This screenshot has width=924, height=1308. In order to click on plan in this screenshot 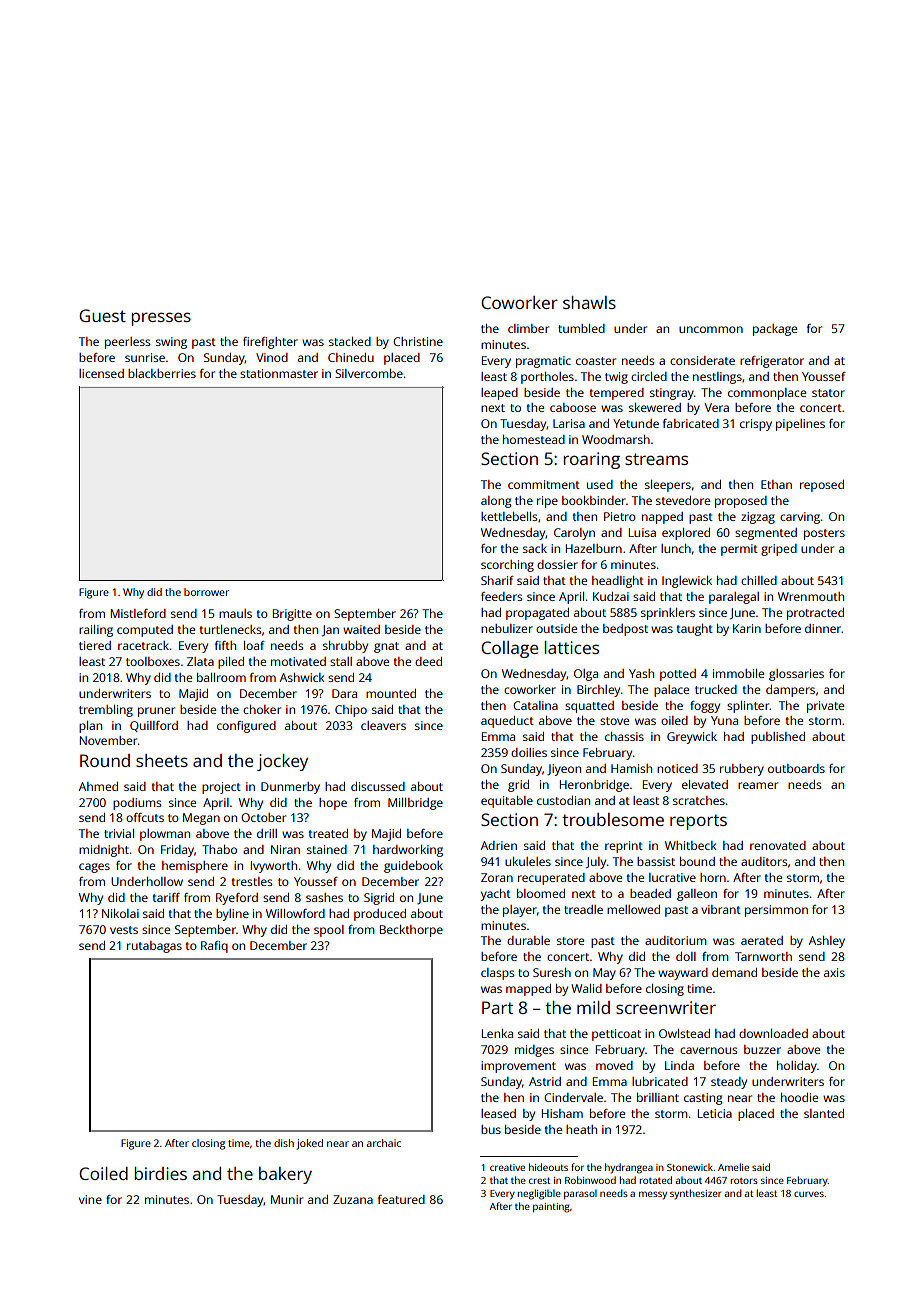, I will do `click(90, 727)`.
